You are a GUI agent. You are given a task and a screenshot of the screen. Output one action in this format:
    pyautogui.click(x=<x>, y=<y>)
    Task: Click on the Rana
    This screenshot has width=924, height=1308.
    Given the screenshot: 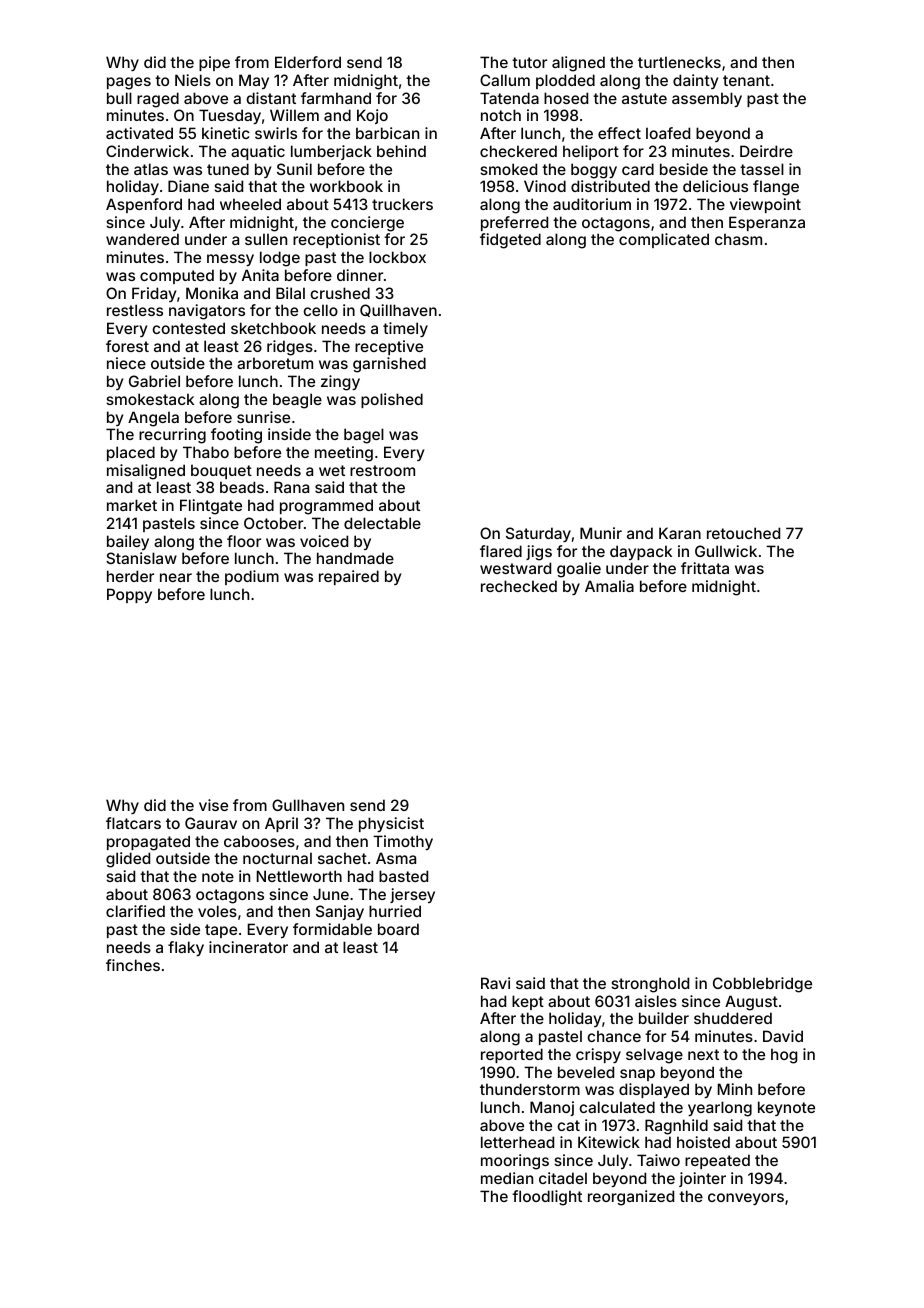 What is the action you would take?
    pyautogui.click(x=291, y=487)
